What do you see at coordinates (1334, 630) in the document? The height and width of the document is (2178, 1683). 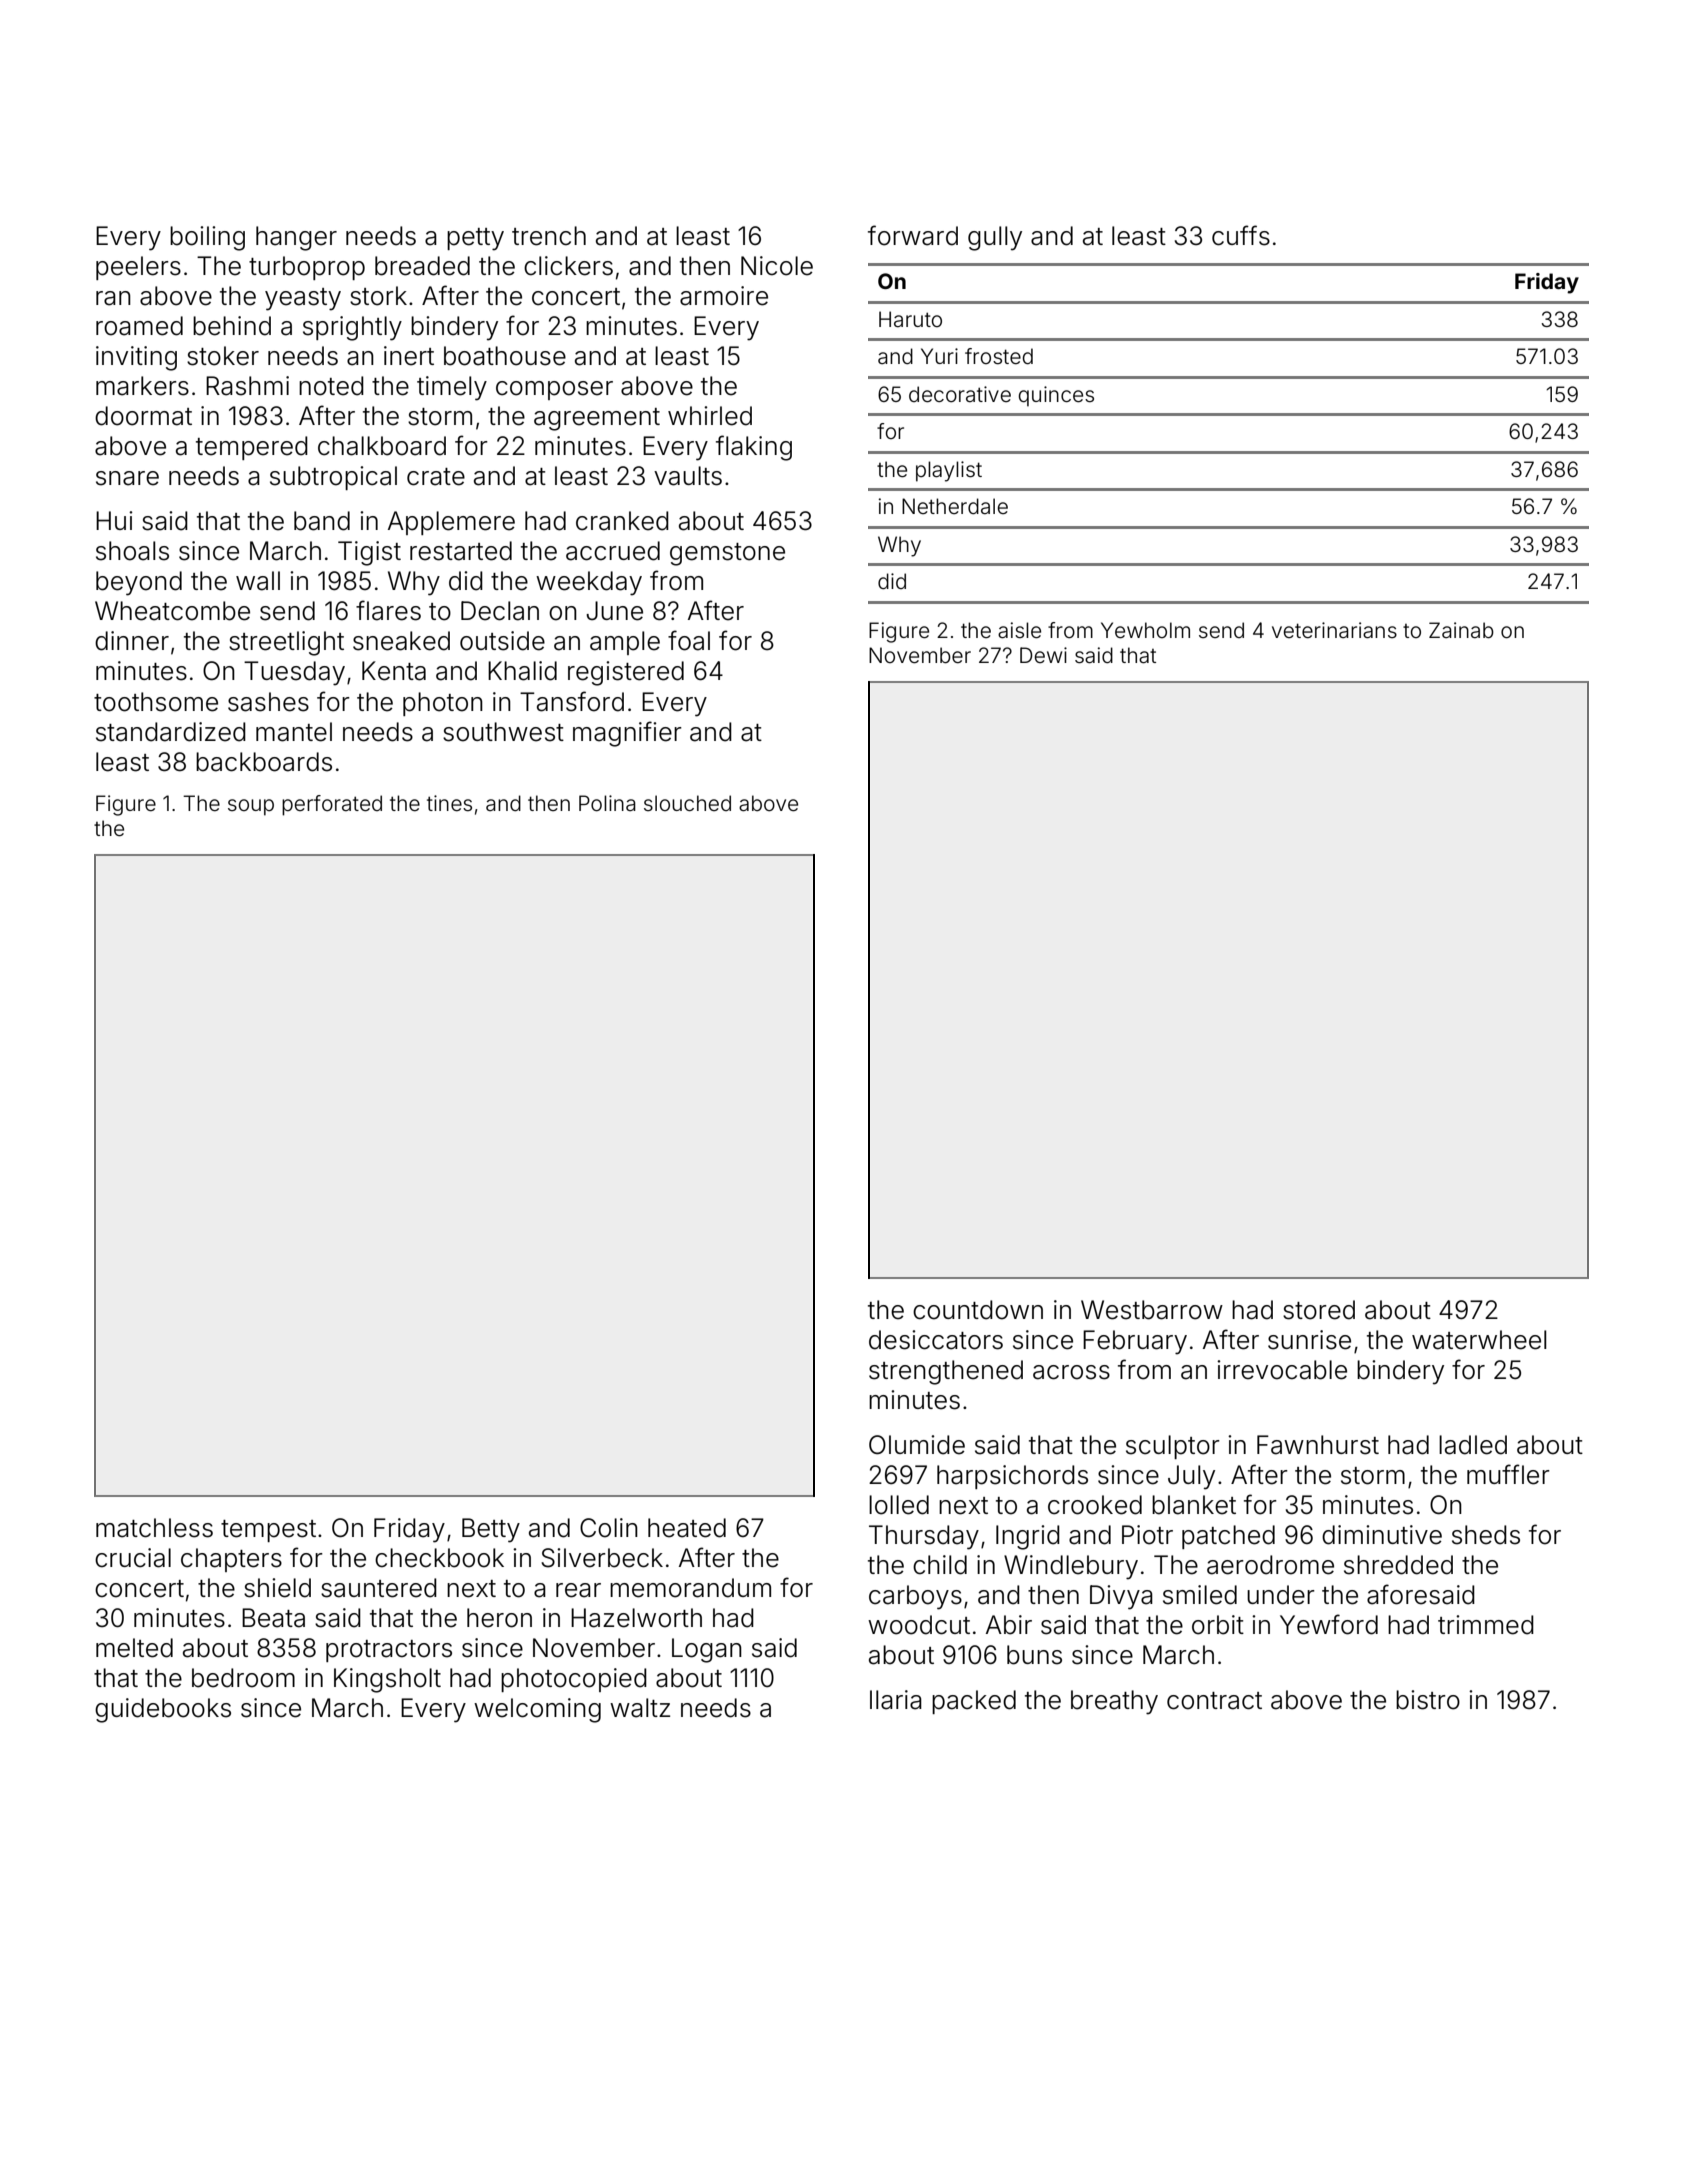 I see `veterinarians` at bounding box center [1334, 630].
